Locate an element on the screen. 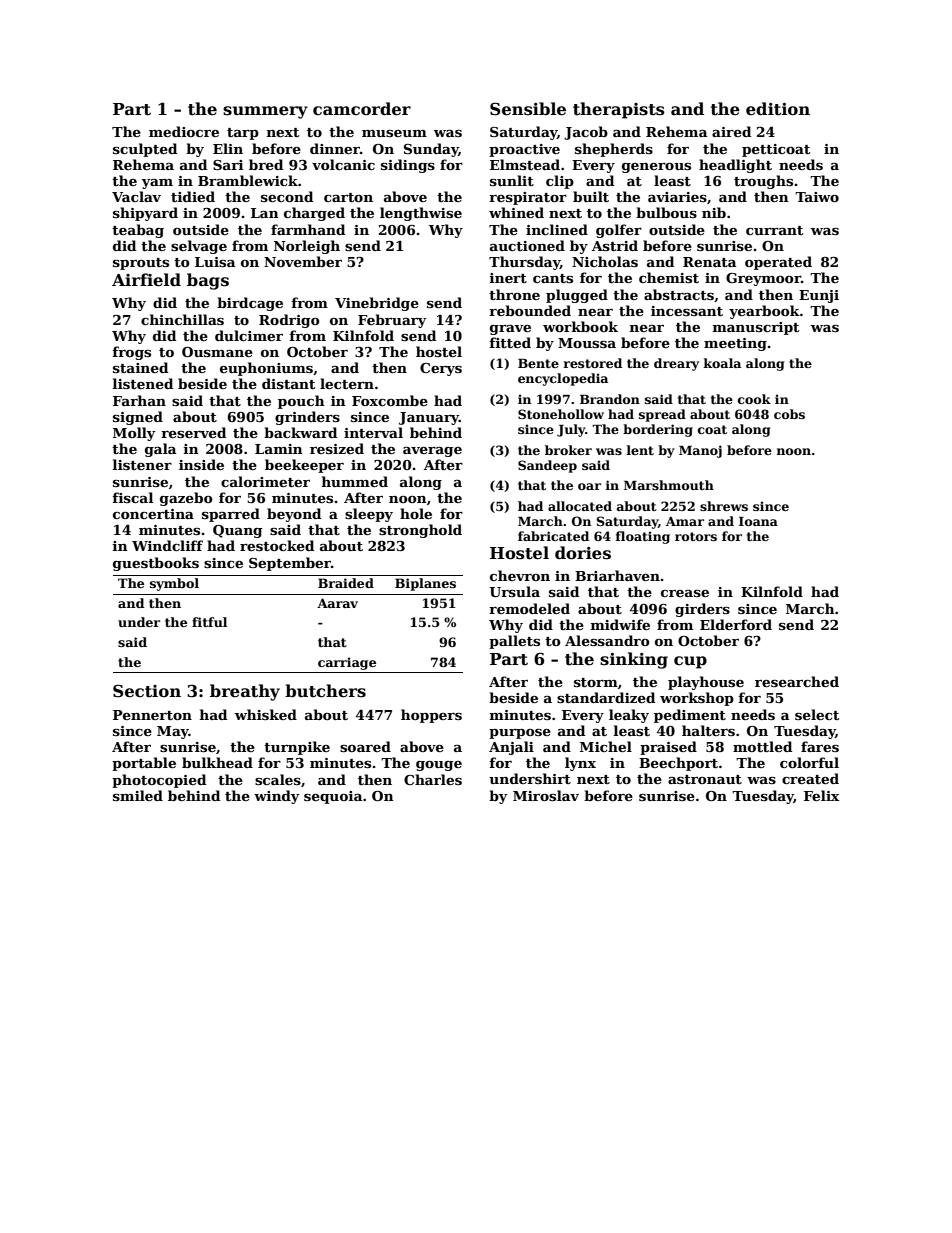 The height and width of the screenshot is (1233, 952). encyclopedia is located at coordinates (563, 379).
